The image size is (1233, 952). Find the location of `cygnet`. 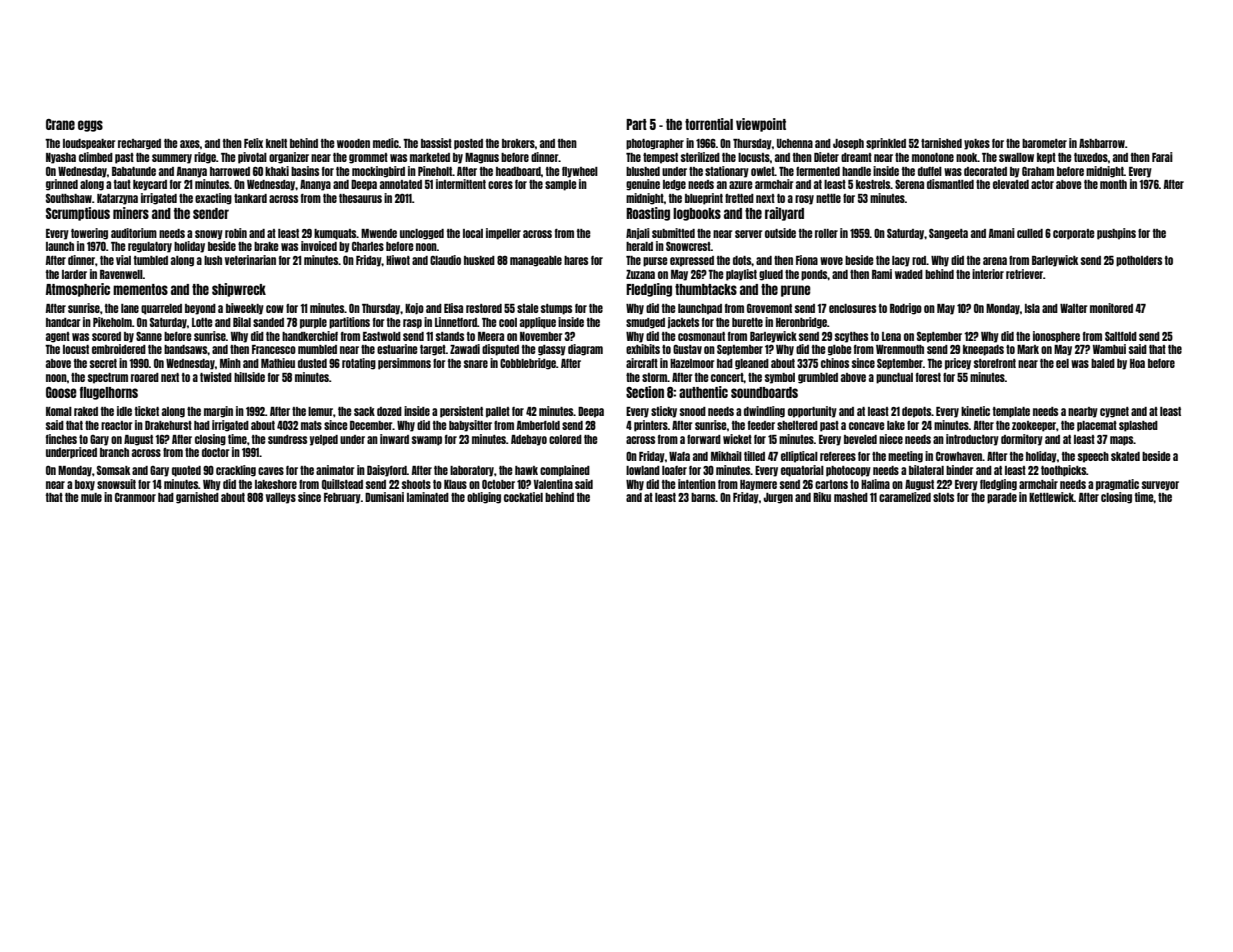

cygnet is located at coordinates (1114, 412).
